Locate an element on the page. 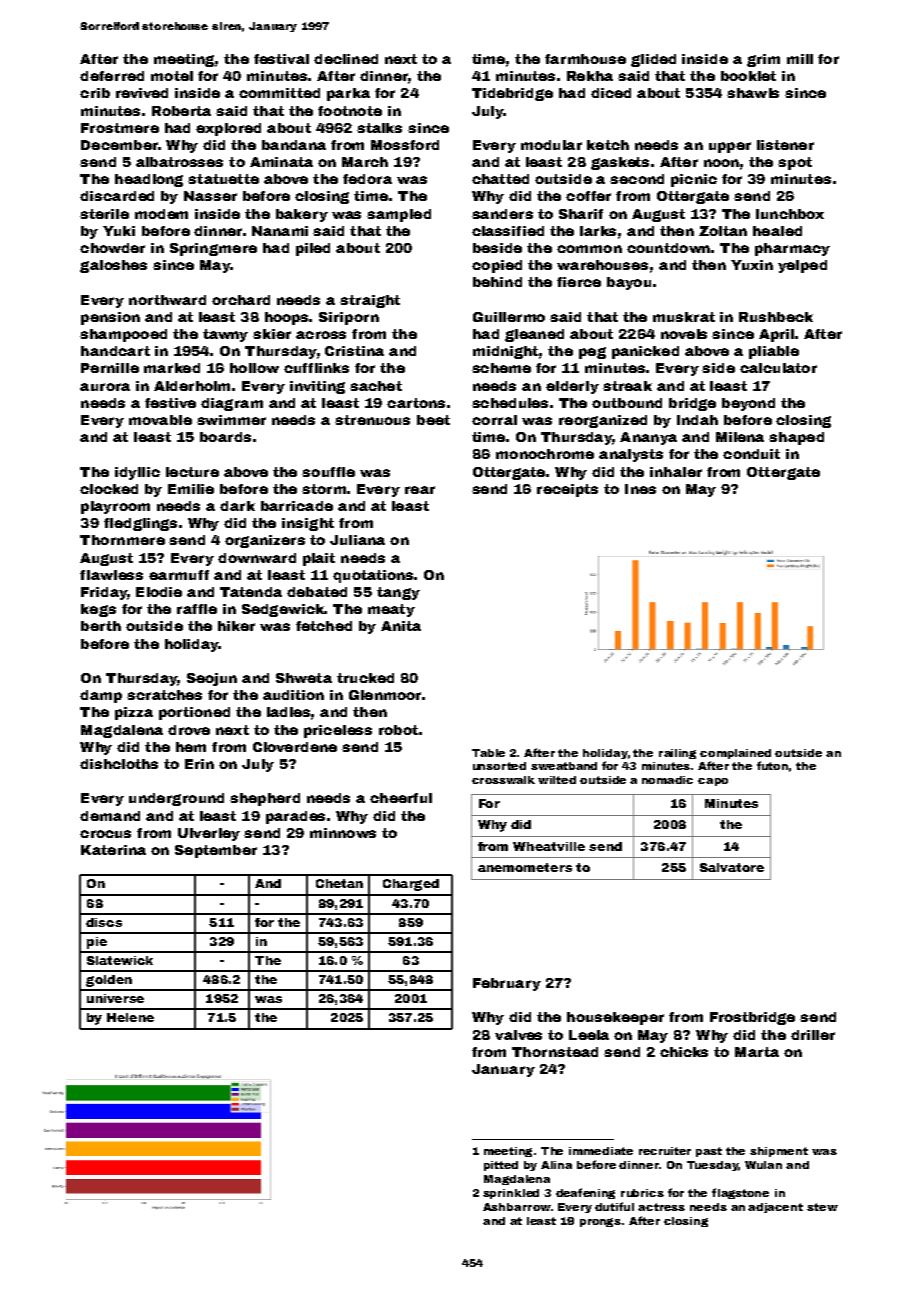  Slatewick is located at coordinates (120, 960).
